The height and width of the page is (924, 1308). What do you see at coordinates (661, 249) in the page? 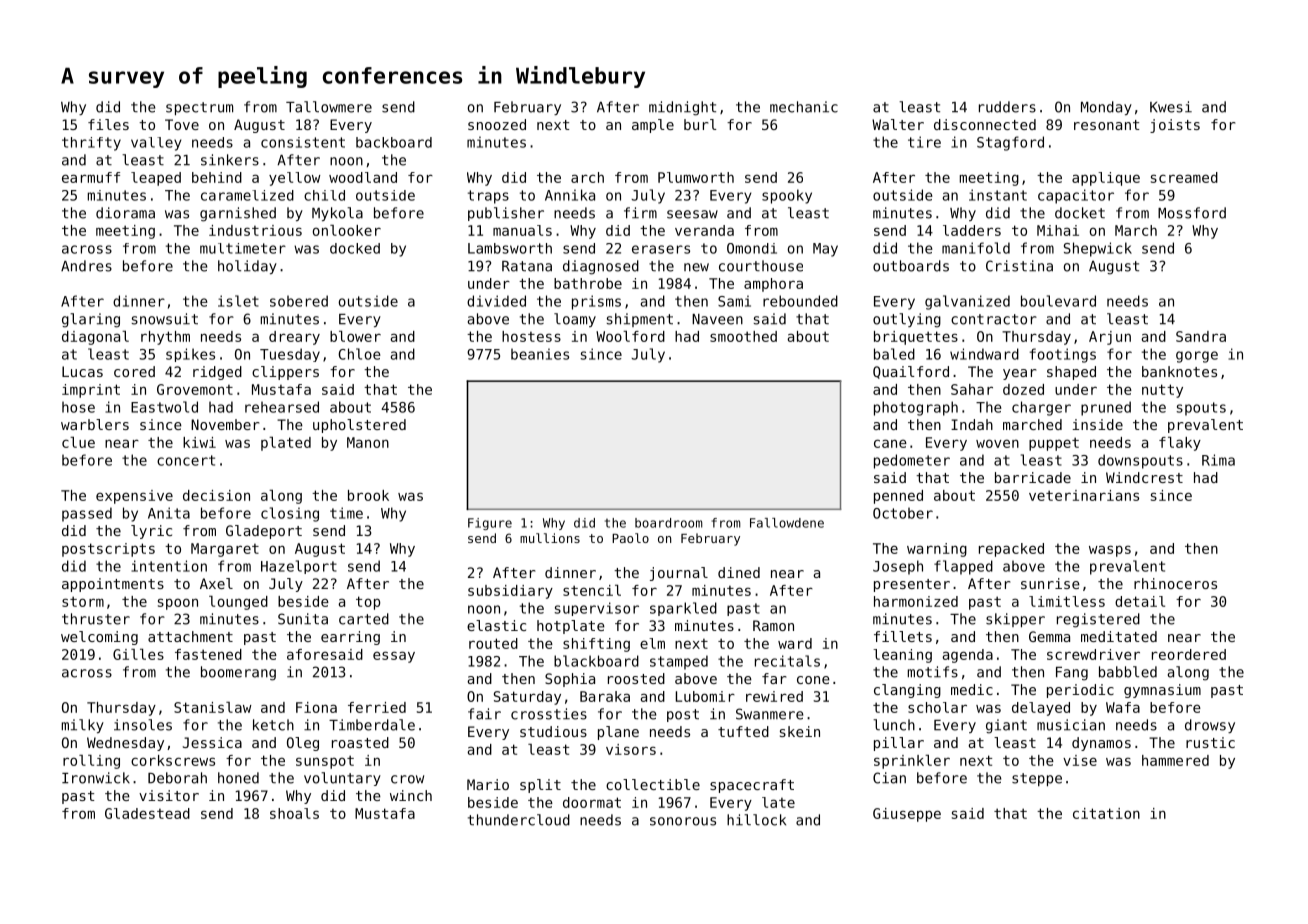
I see `erasers` at bounding box center [661, 249].
